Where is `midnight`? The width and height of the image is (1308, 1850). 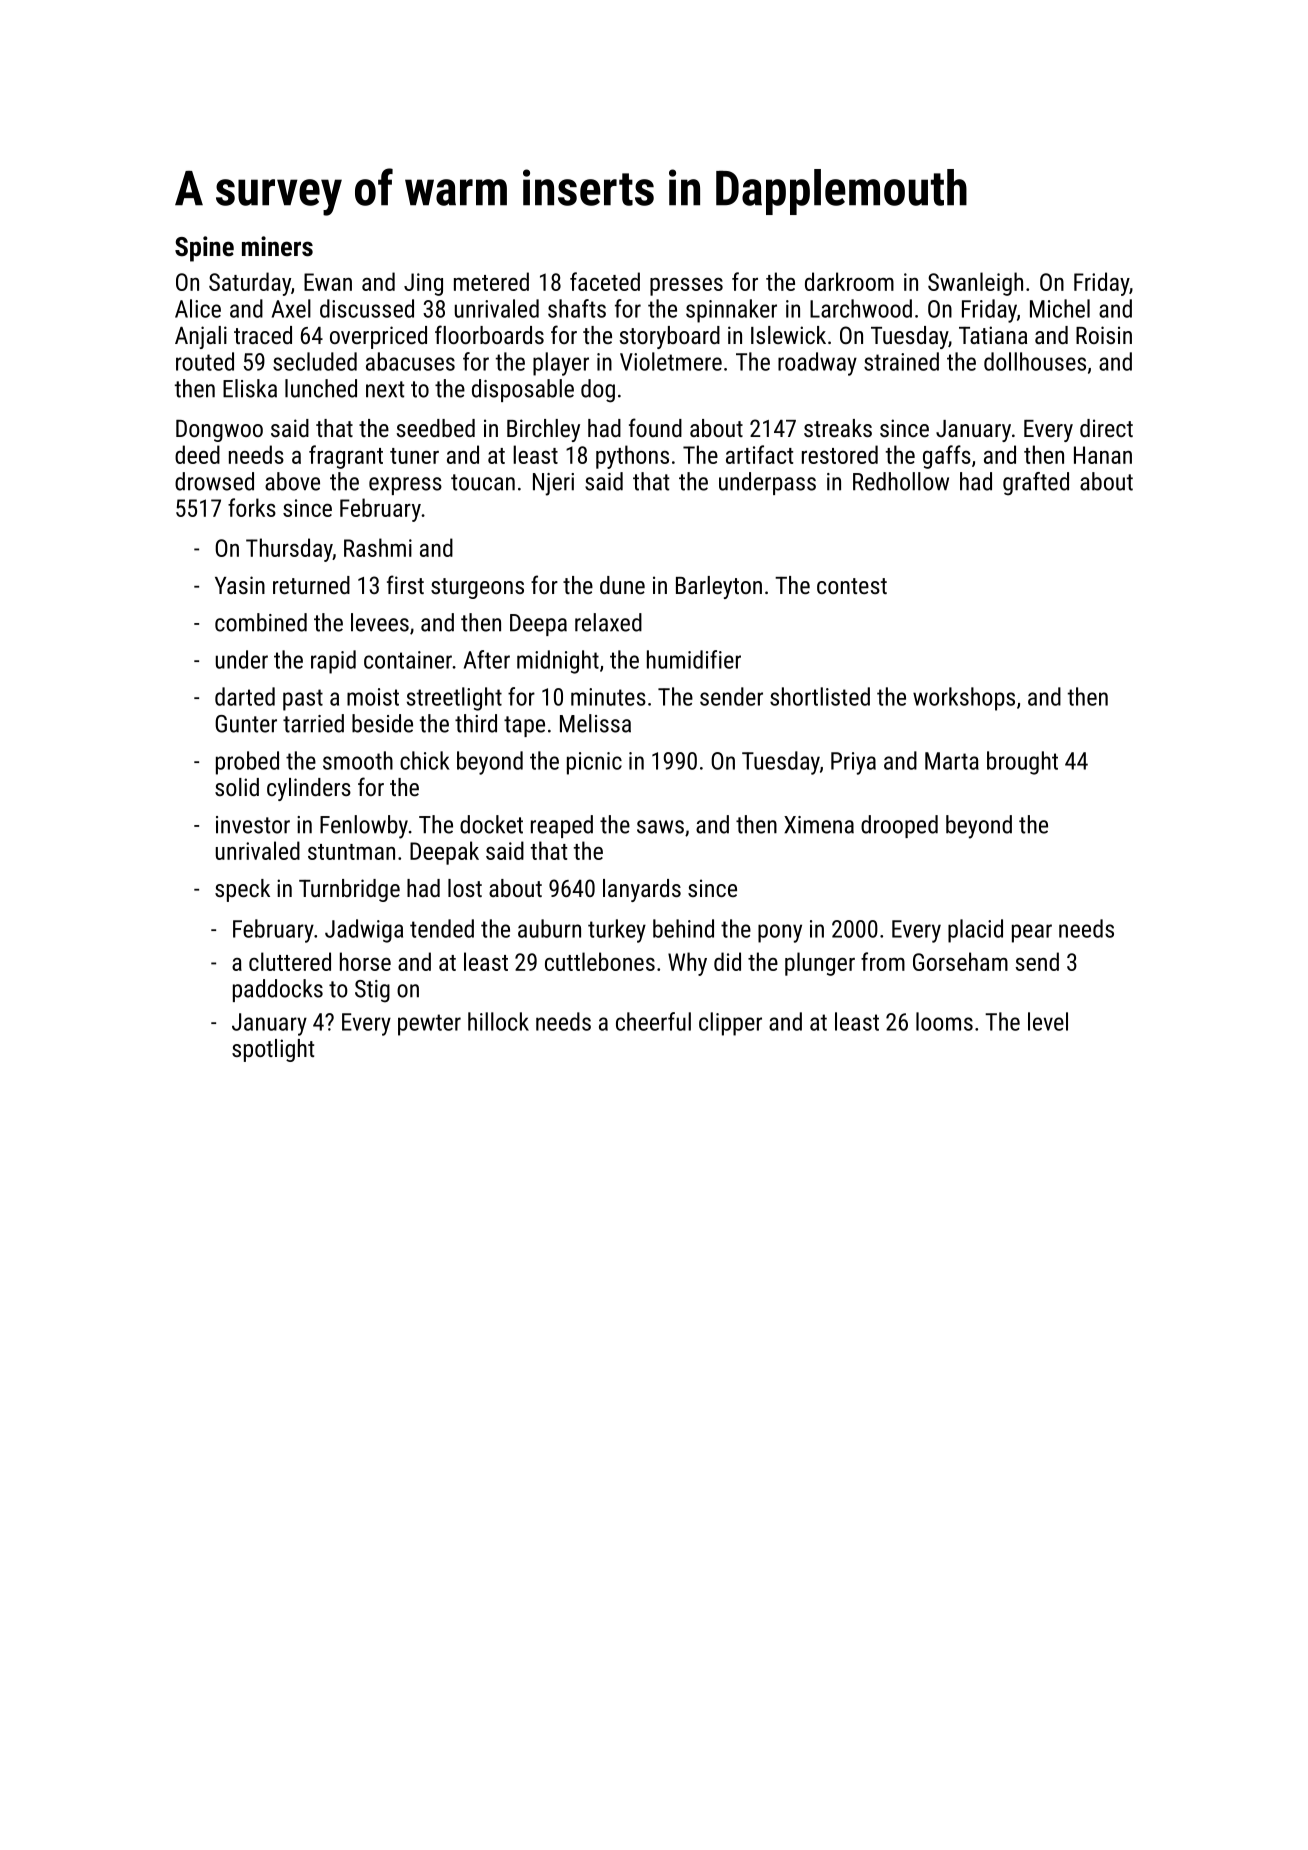
midnight is located at coordinates (558, 662).
